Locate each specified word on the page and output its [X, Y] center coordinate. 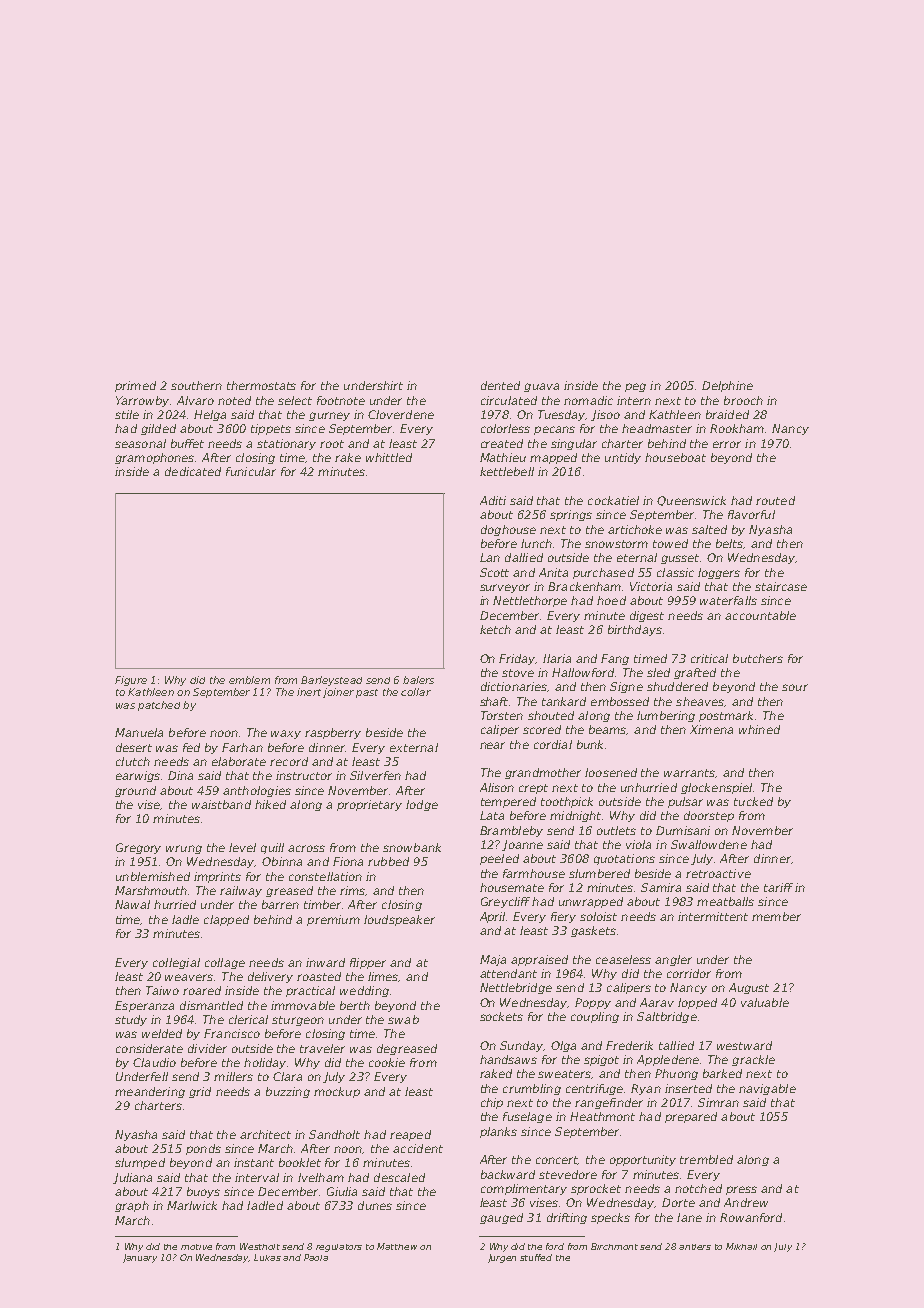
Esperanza [144, 1006]
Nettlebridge [516, 988]
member [776, 916]
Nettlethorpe [530, 601]
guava [541, 387]
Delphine [727, 386]
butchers [758, 658]
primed [135, 386]
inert [309, 692]
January [140, 1258]
